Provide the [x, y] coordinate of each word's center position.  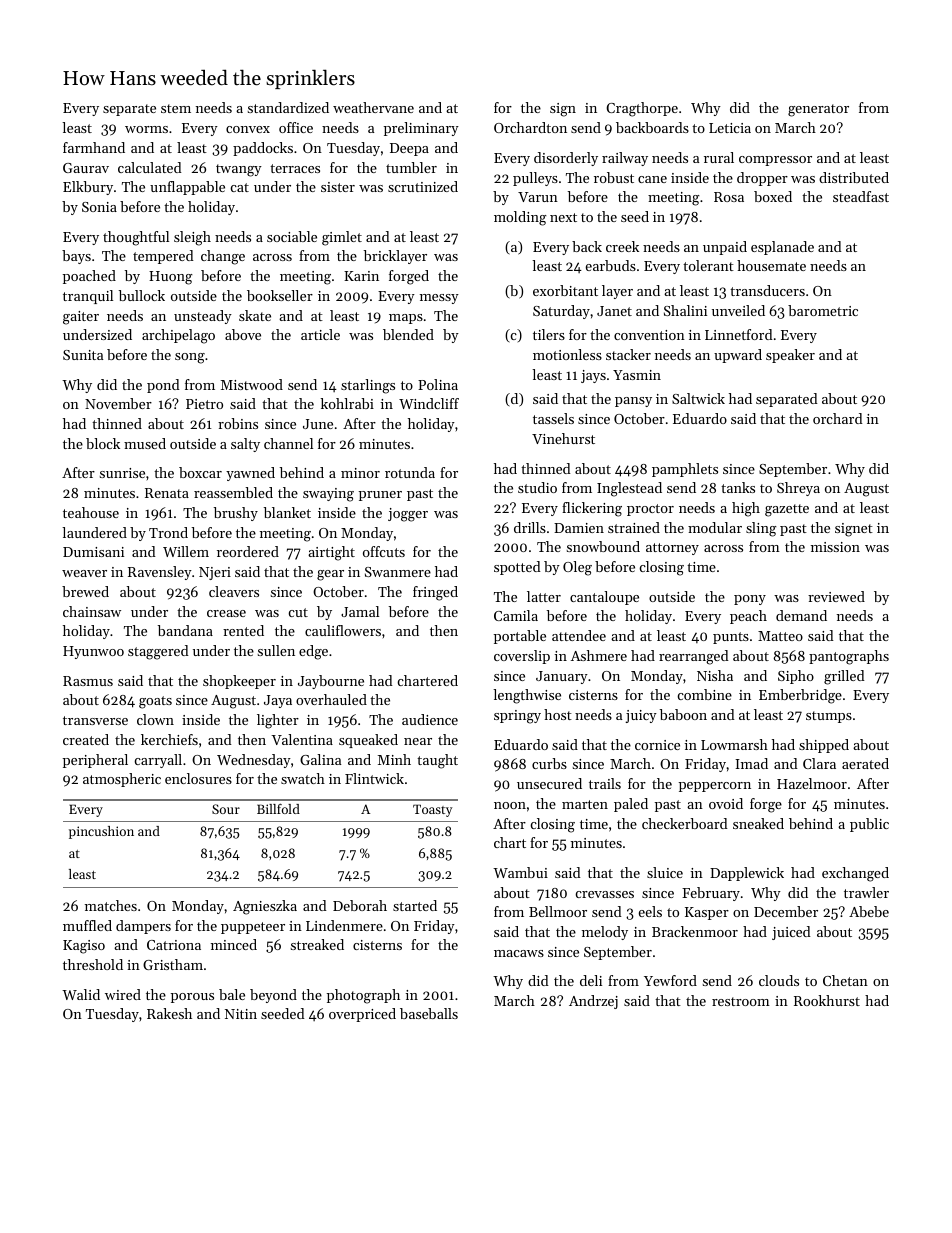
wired [123, 994]
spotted [517, 568]
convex [248, 129]
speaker [790, 356]
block [103, 443]
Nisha [715, 675]
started [415, 905]
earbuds [611, 265]
